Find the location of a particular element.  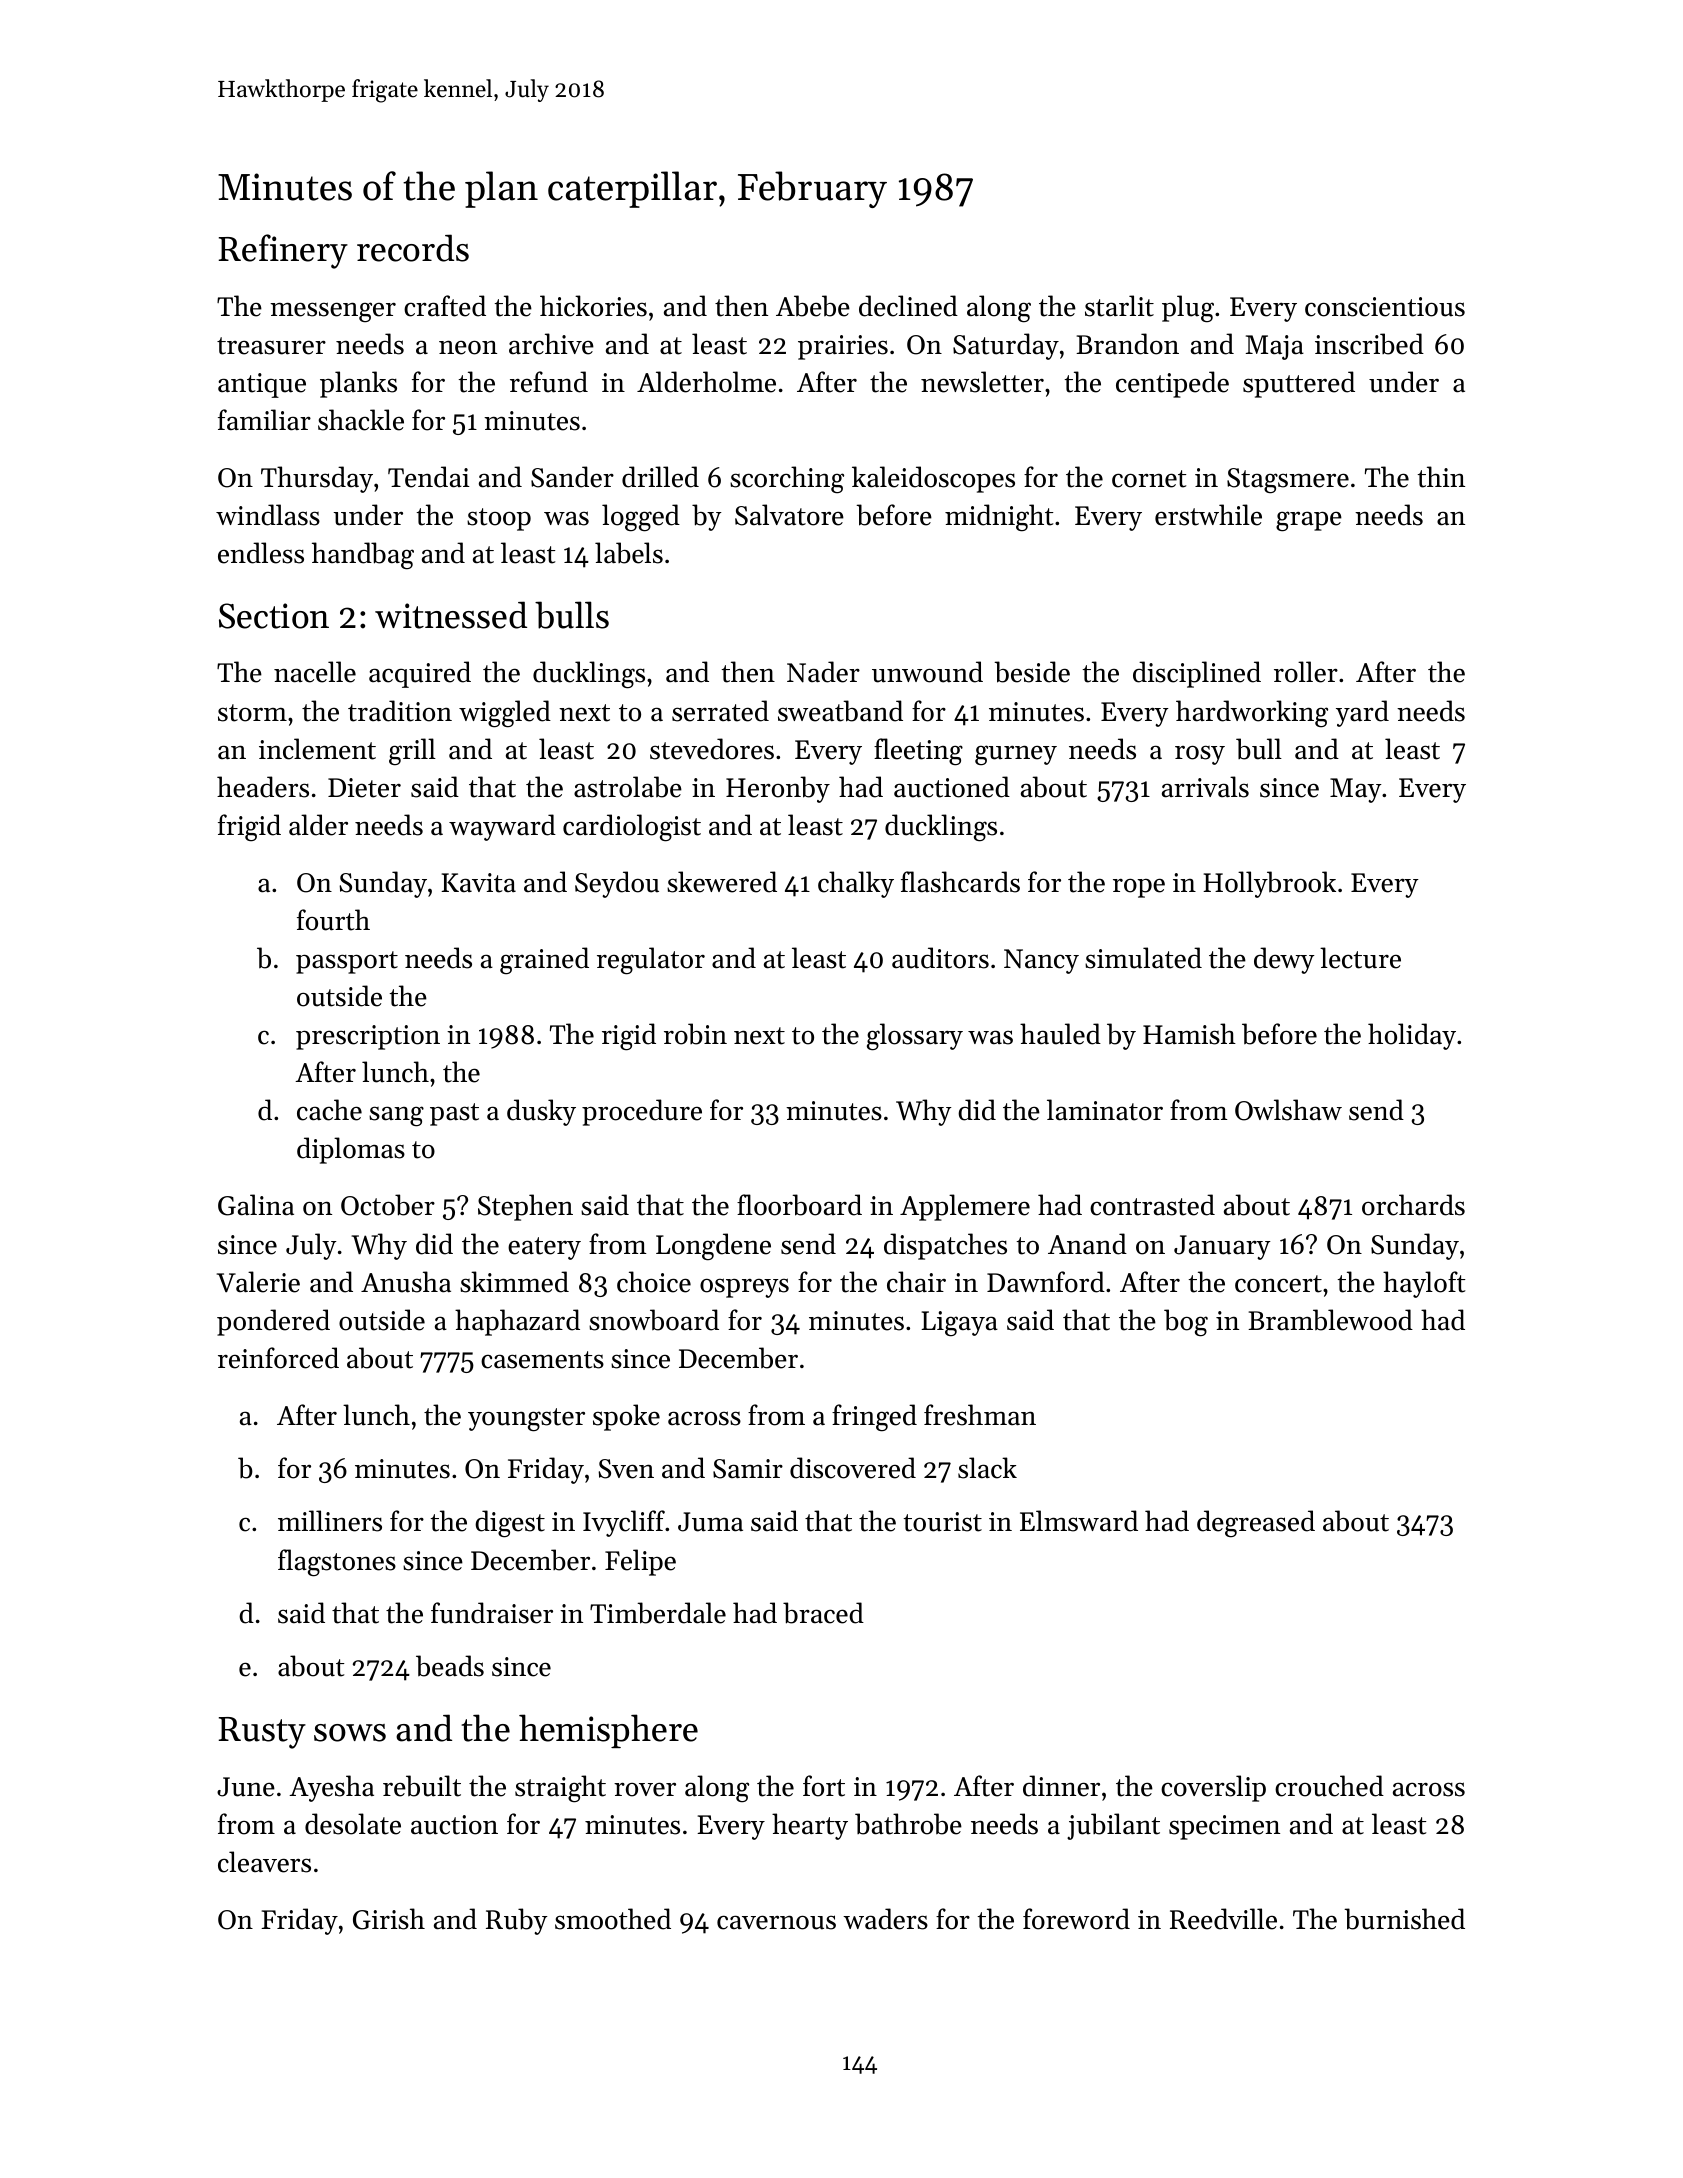

holiday is located at coordinates (1412, 1036).
